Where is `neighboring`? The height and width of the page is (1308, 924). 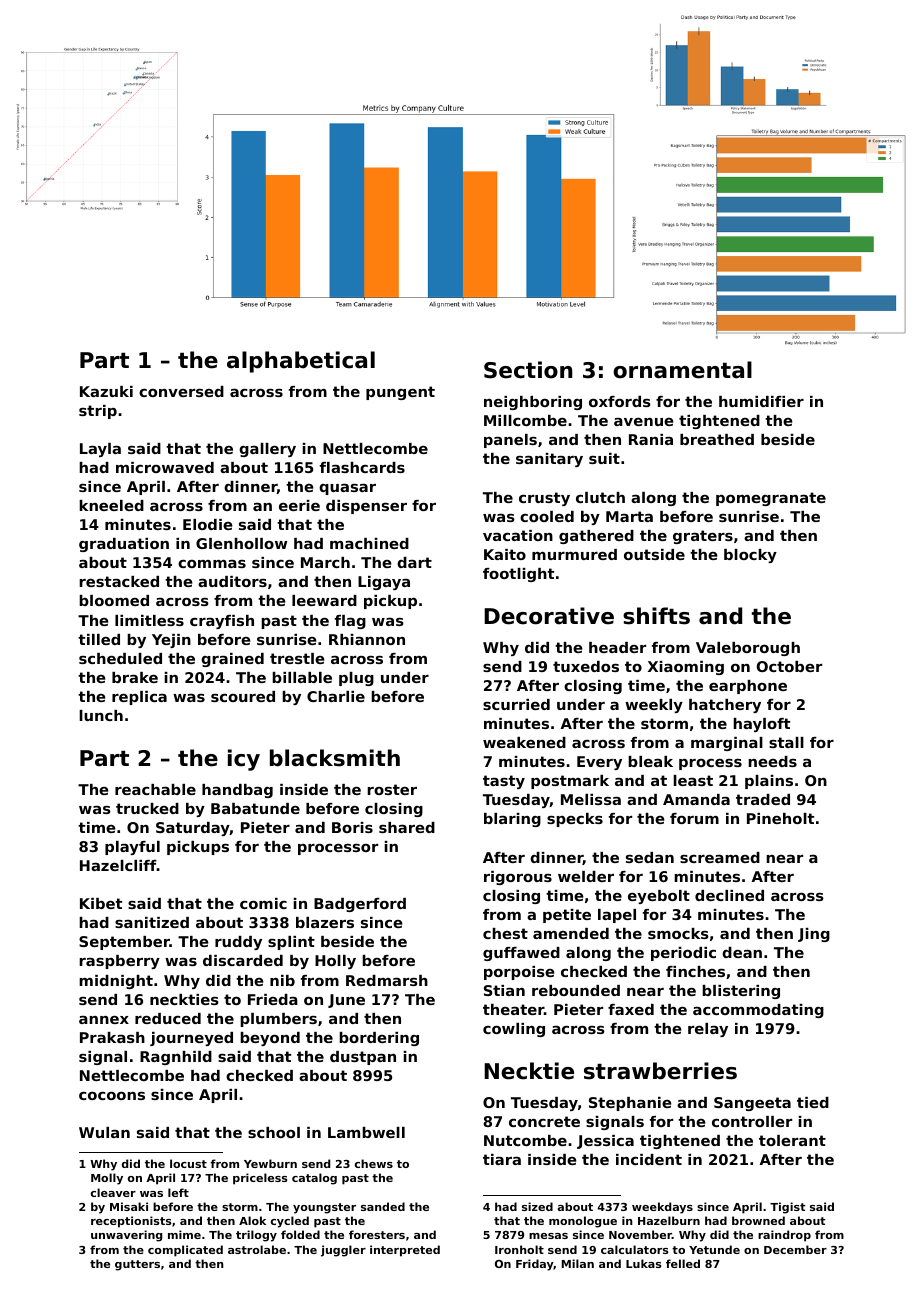
neighboring is located at coordinates (533, 403).
